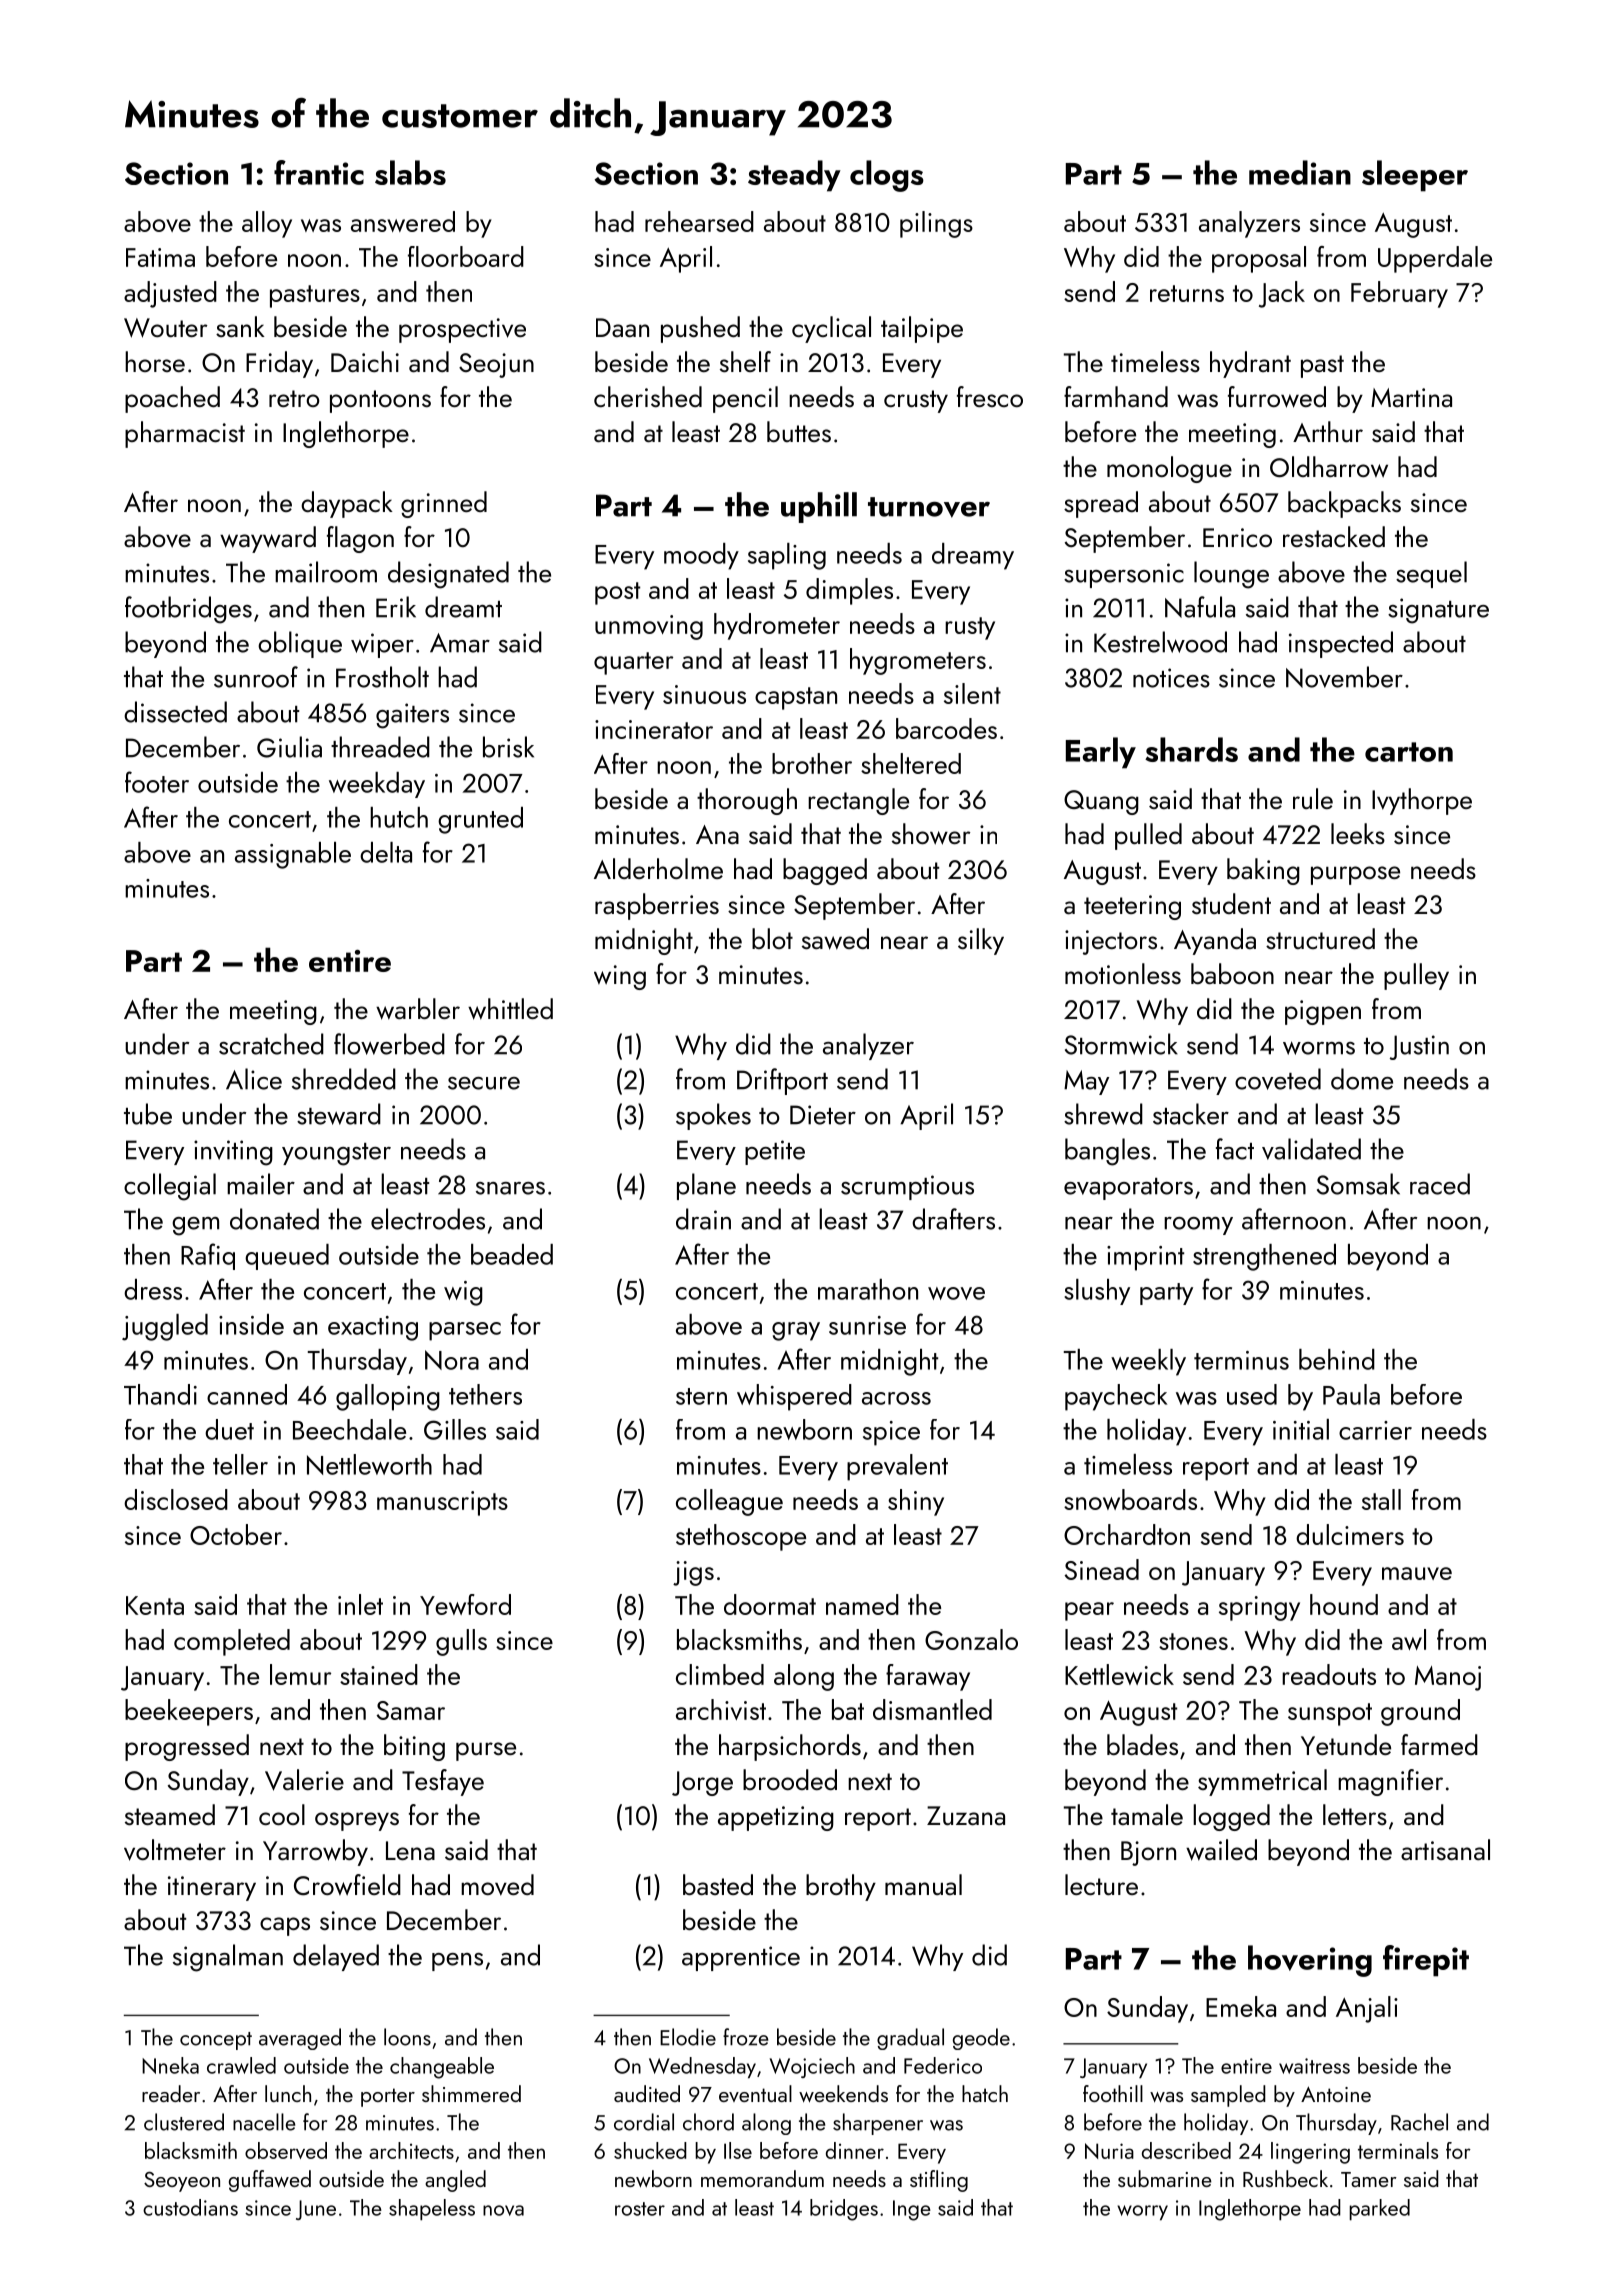  I want to click on Oldharrow, so click(1329, 467).
